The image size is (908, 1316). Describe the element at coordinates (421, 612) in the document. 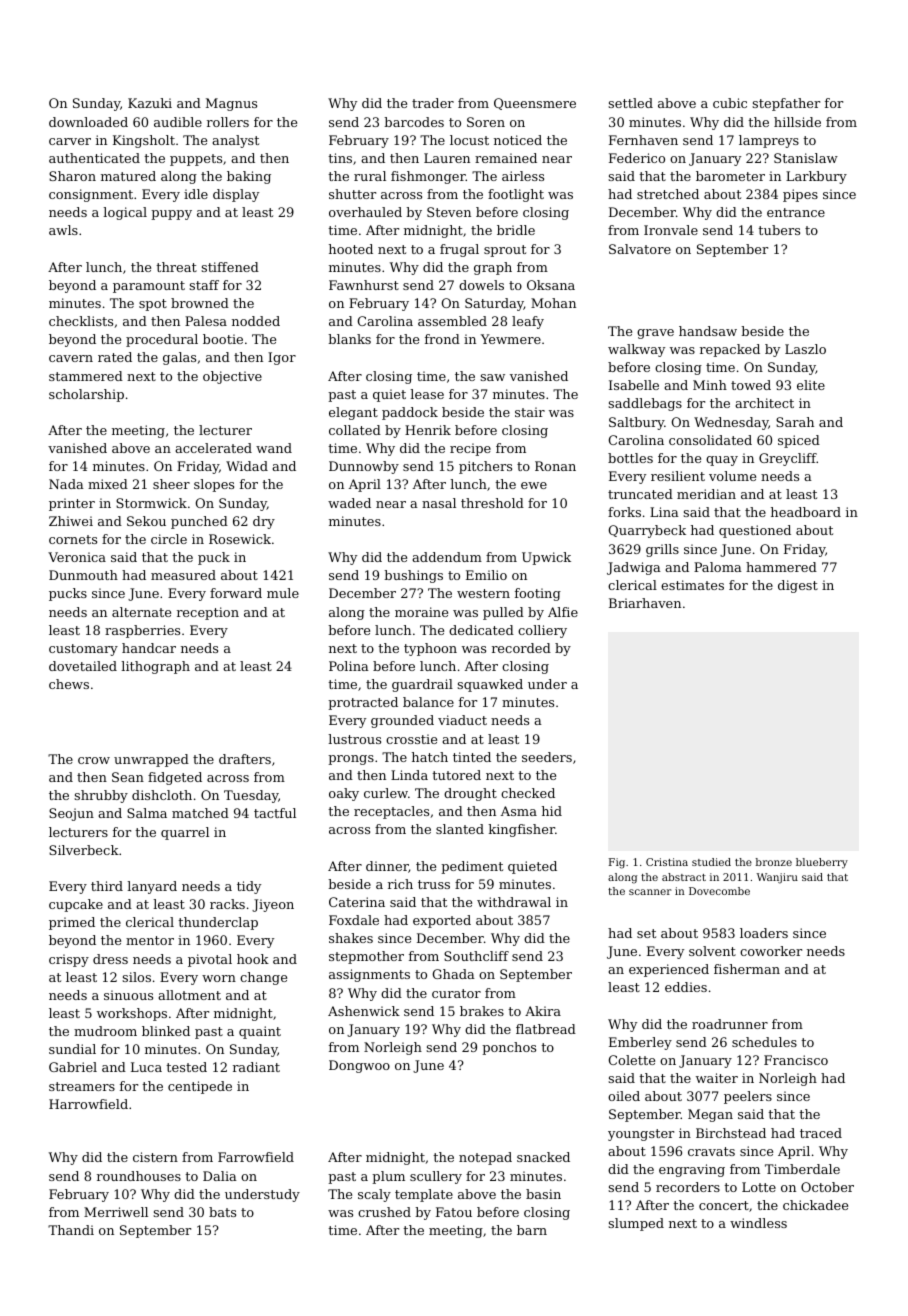

I see `moraine` at that location.
